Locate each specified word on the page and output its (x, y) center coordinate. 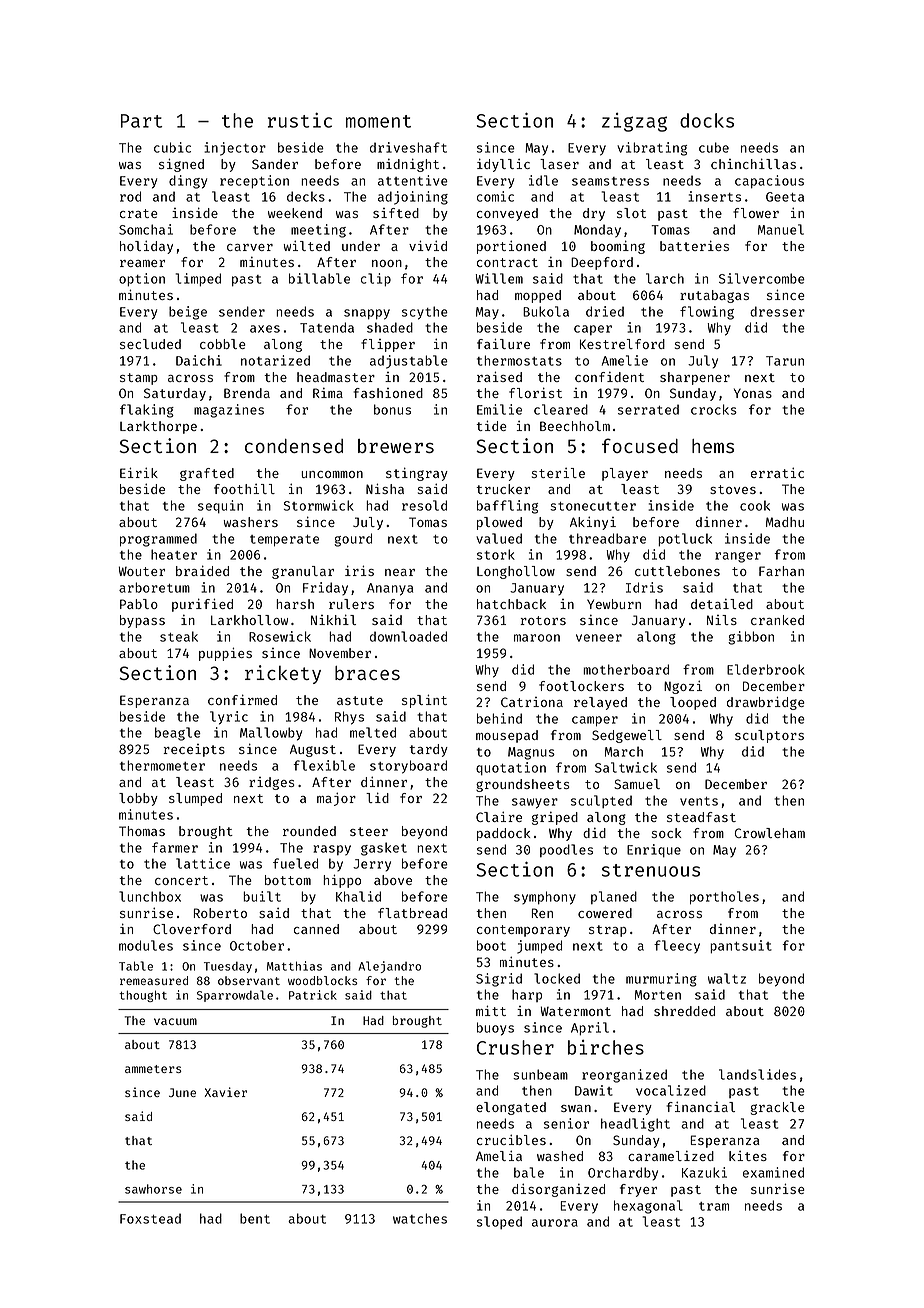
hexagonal (648, 1207)
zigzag (634, 122)
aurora (555, 1223)
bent (255, 1218)
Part (142, 121)
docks (707, 120)
